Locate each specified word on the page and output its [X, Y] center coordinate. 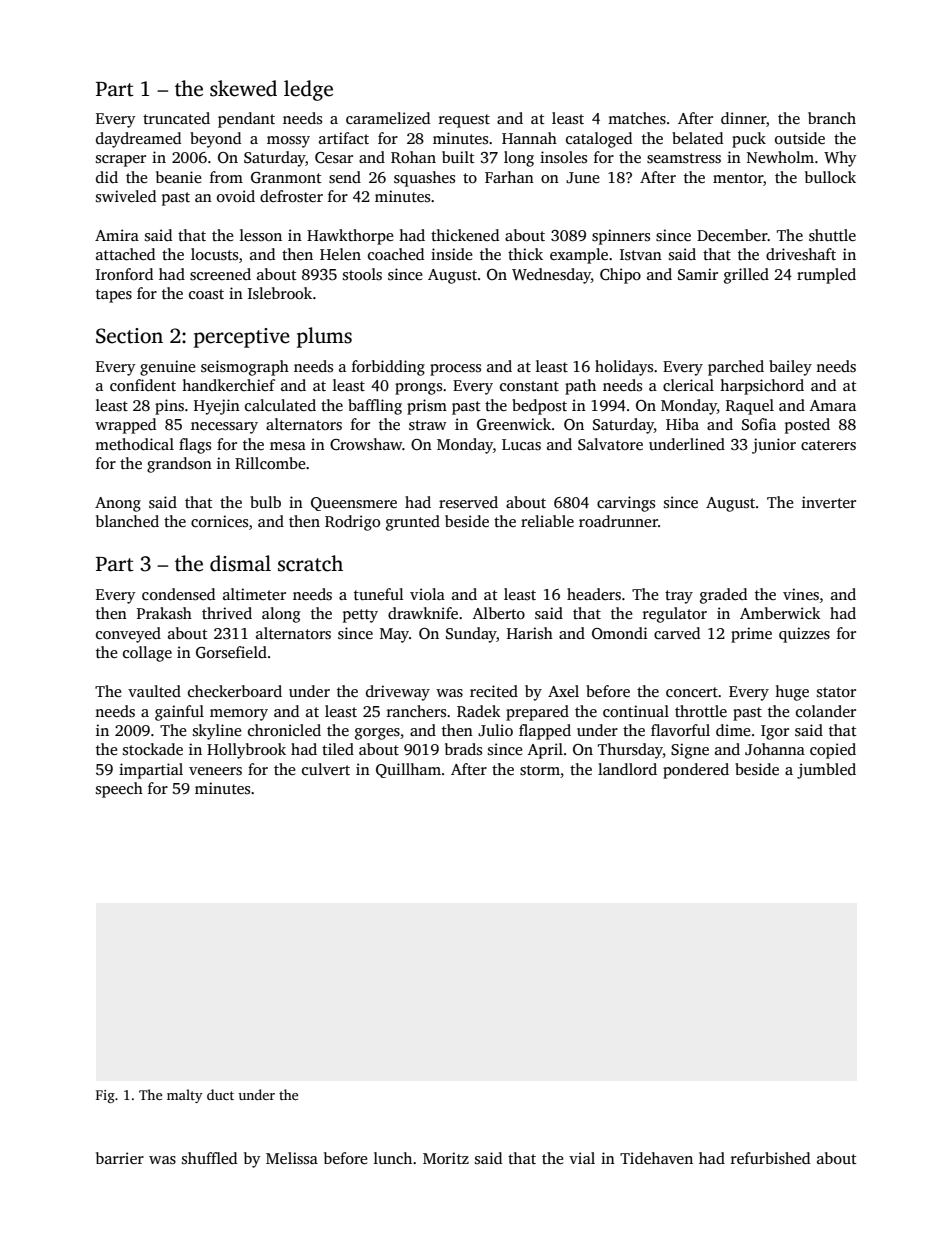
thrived [227, 613]
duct [220, 1094]
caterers [828, 445]
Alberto [499, 613]
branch [832, 118]
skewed [243, 88]
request [464, 121]
